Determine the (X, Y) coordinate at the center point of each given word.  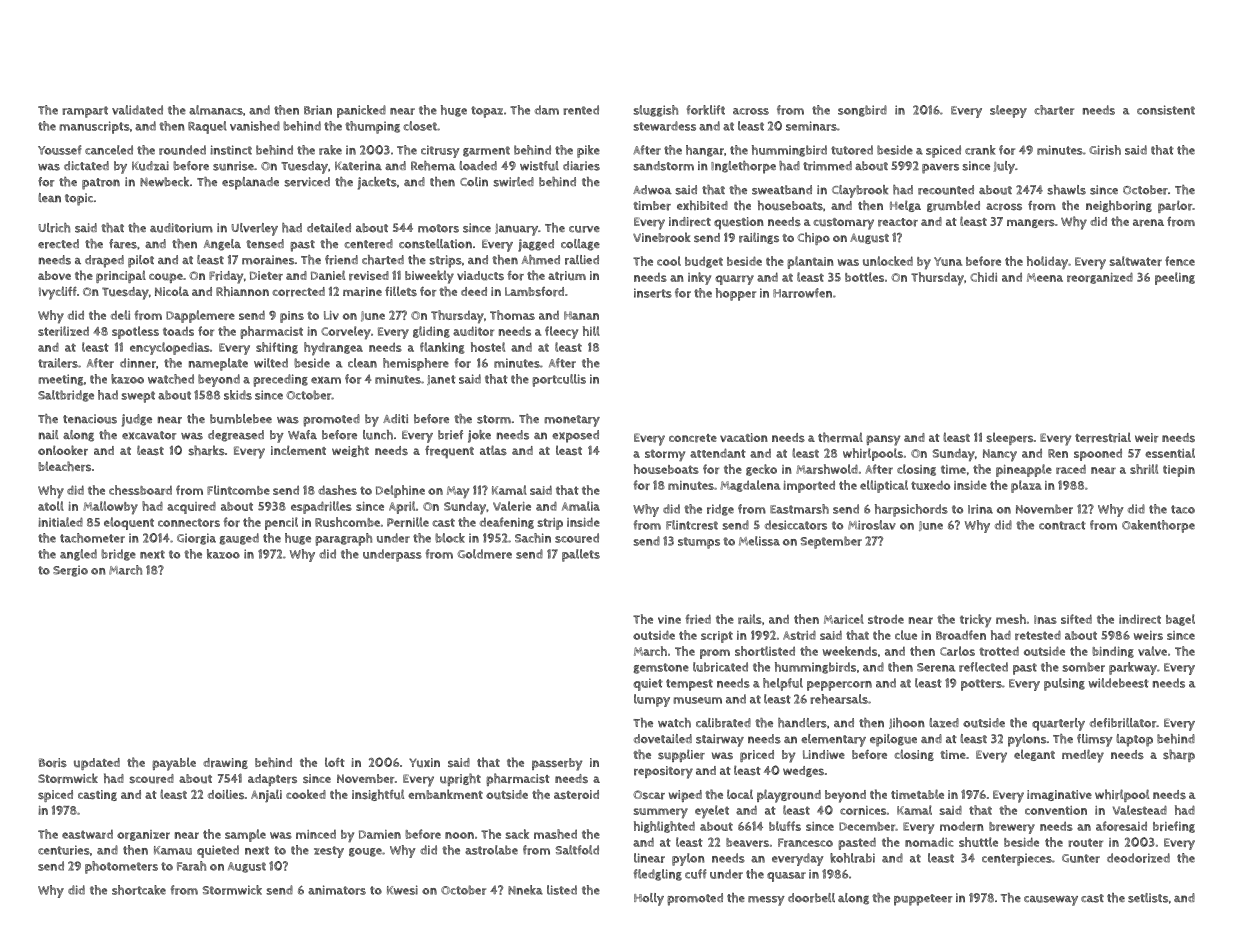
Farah (191, 866)
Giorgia (196, 539)
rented (581, 110)
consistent (1166, 110)
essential (1170, 453)
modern (962, 826)
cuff (696, 874)
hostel (488, 347)
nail (48, 434)
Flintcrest (692, 525)
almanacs (216, 110)
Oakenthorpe (1158, 526)
